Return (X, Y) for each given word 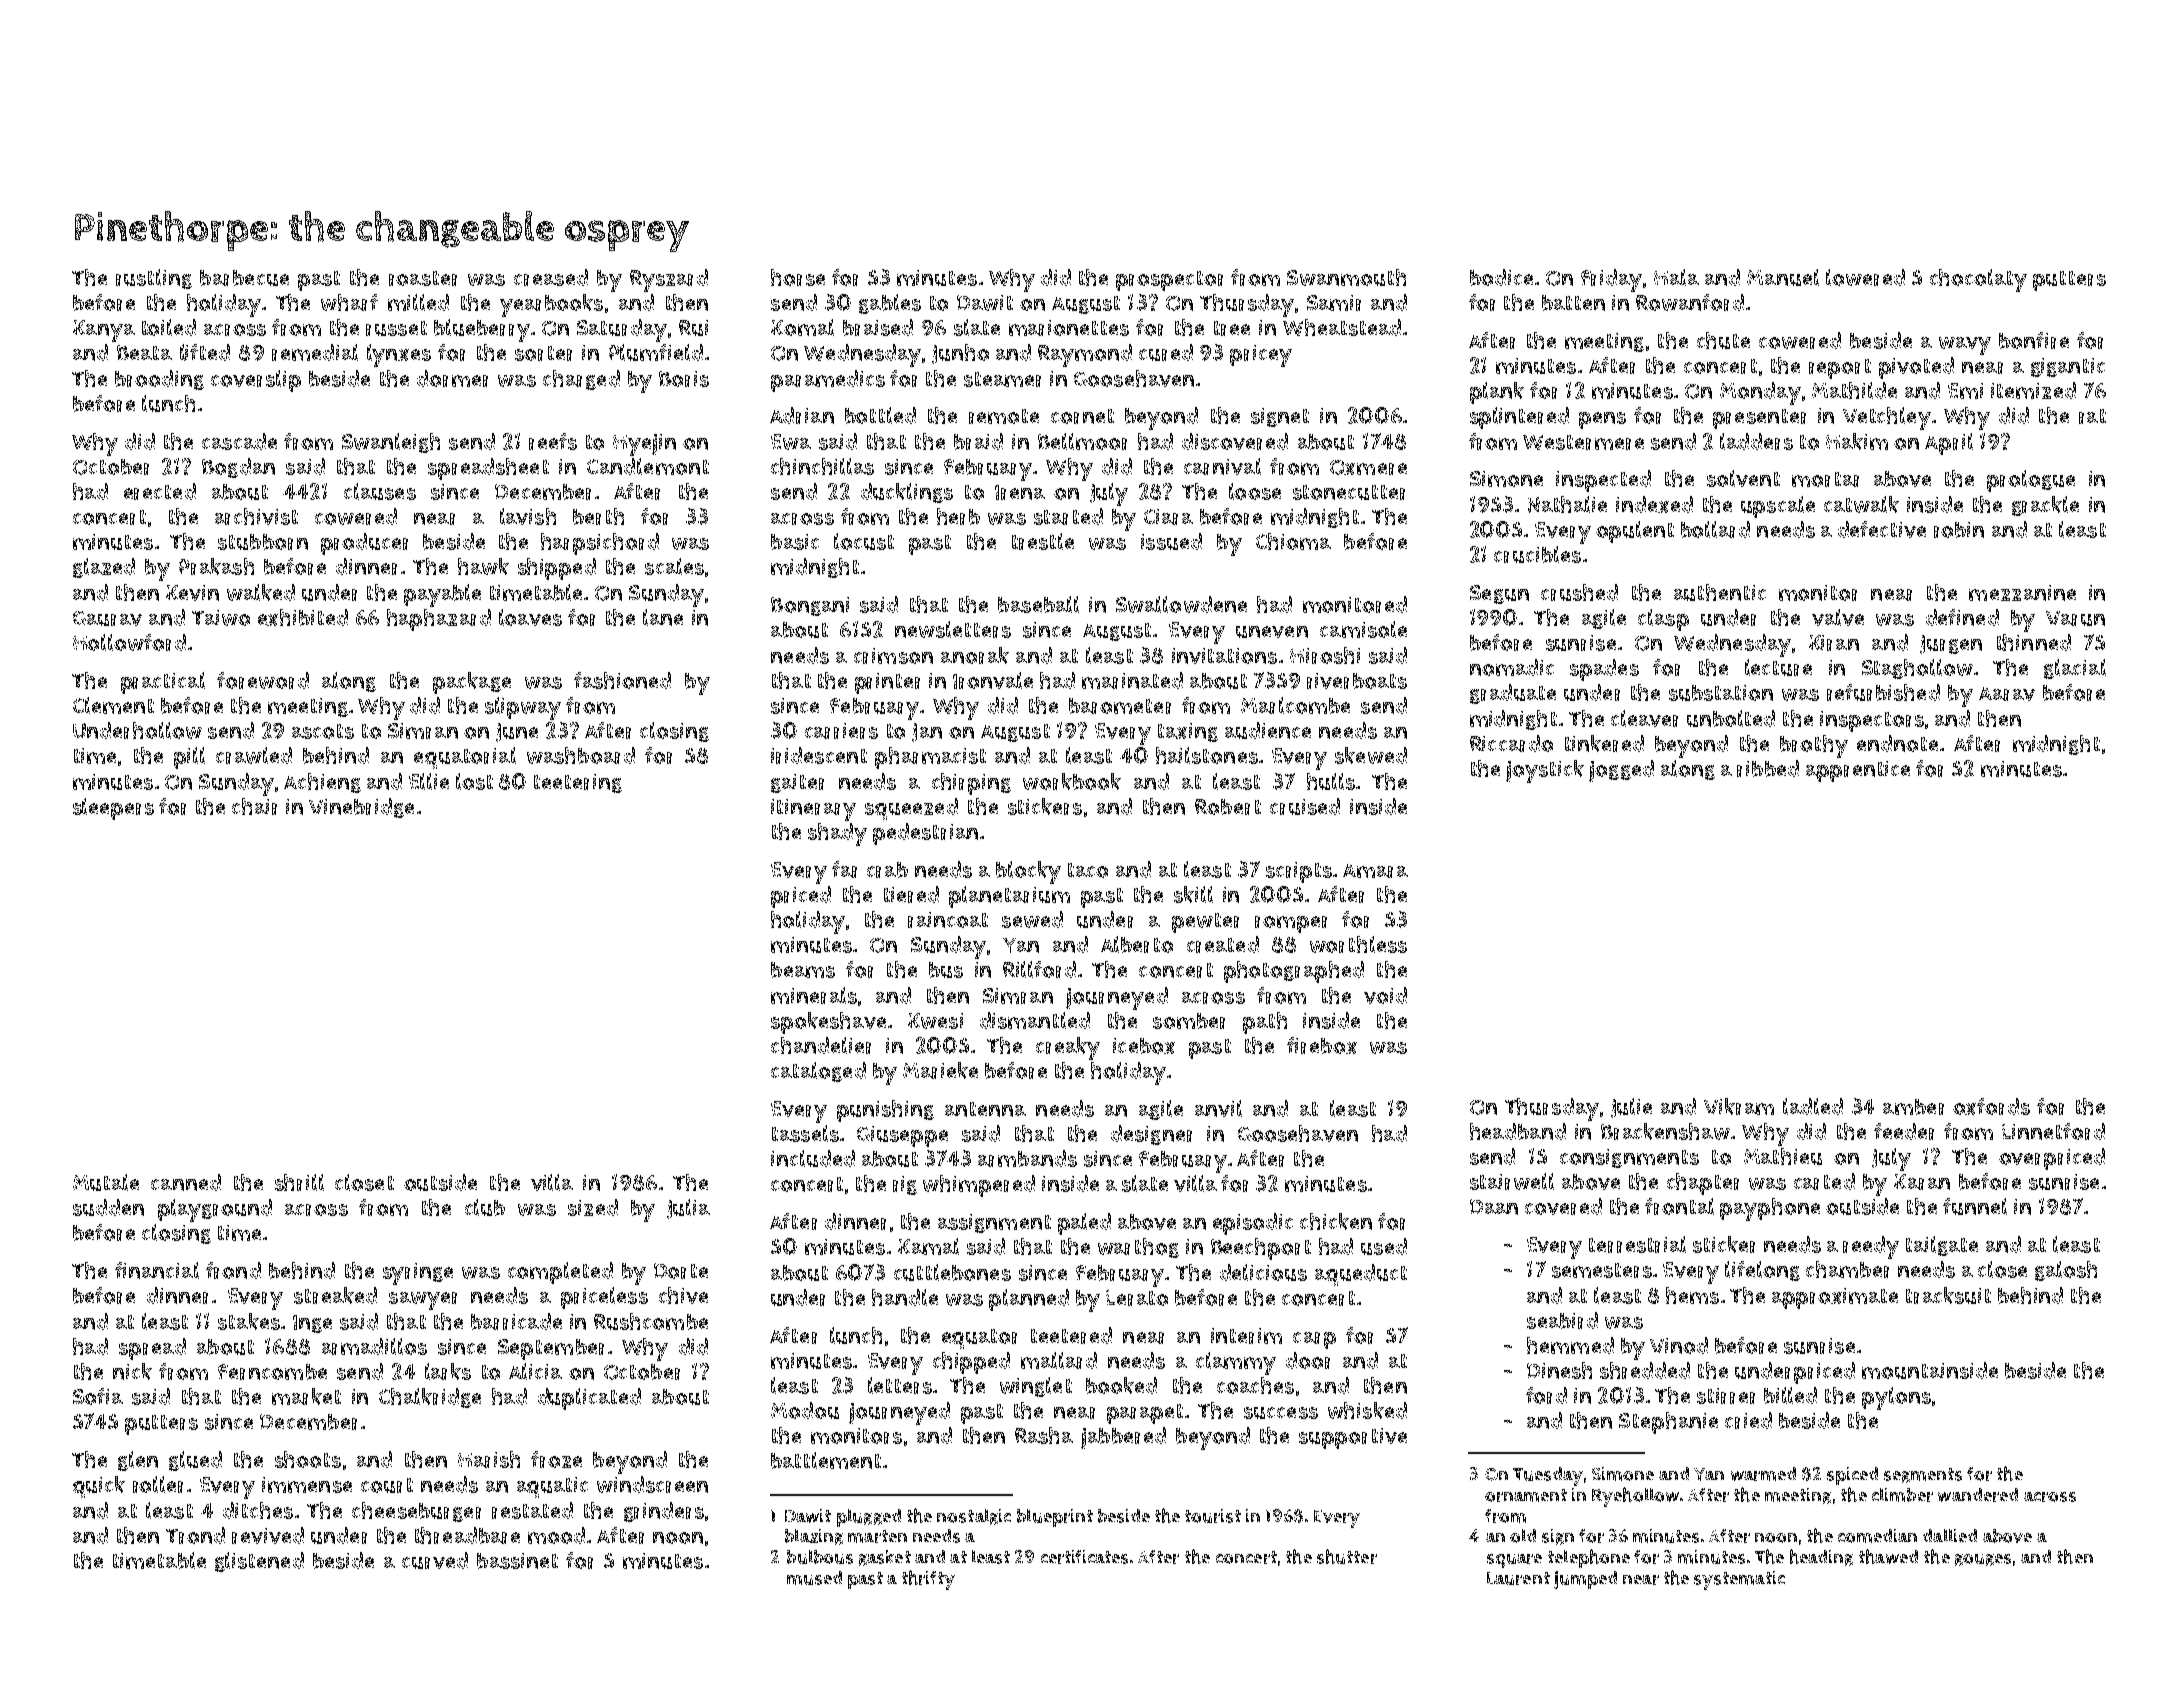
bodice (1501, 277)
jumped (1585, 1580)
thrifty (928, 1580)
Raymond (1085, 355)
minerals (814, 995)
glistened (259, 1562)
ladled (1813, 1106)
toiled (169, 327)
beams (803, 970)
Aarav (2007, 694)
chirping (971, 784)
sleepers (113, 809)
